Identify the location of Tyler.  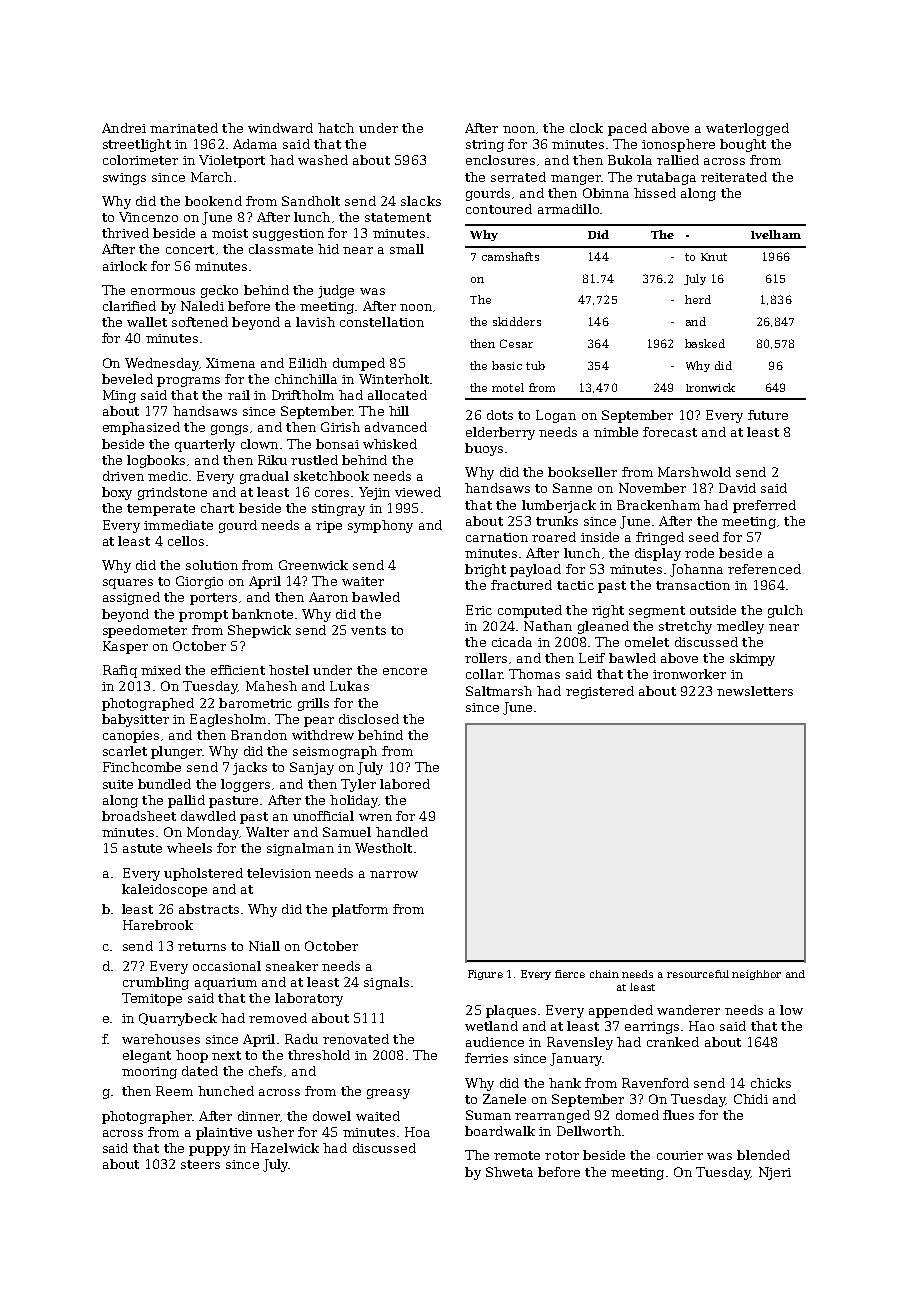
(358, 785).
